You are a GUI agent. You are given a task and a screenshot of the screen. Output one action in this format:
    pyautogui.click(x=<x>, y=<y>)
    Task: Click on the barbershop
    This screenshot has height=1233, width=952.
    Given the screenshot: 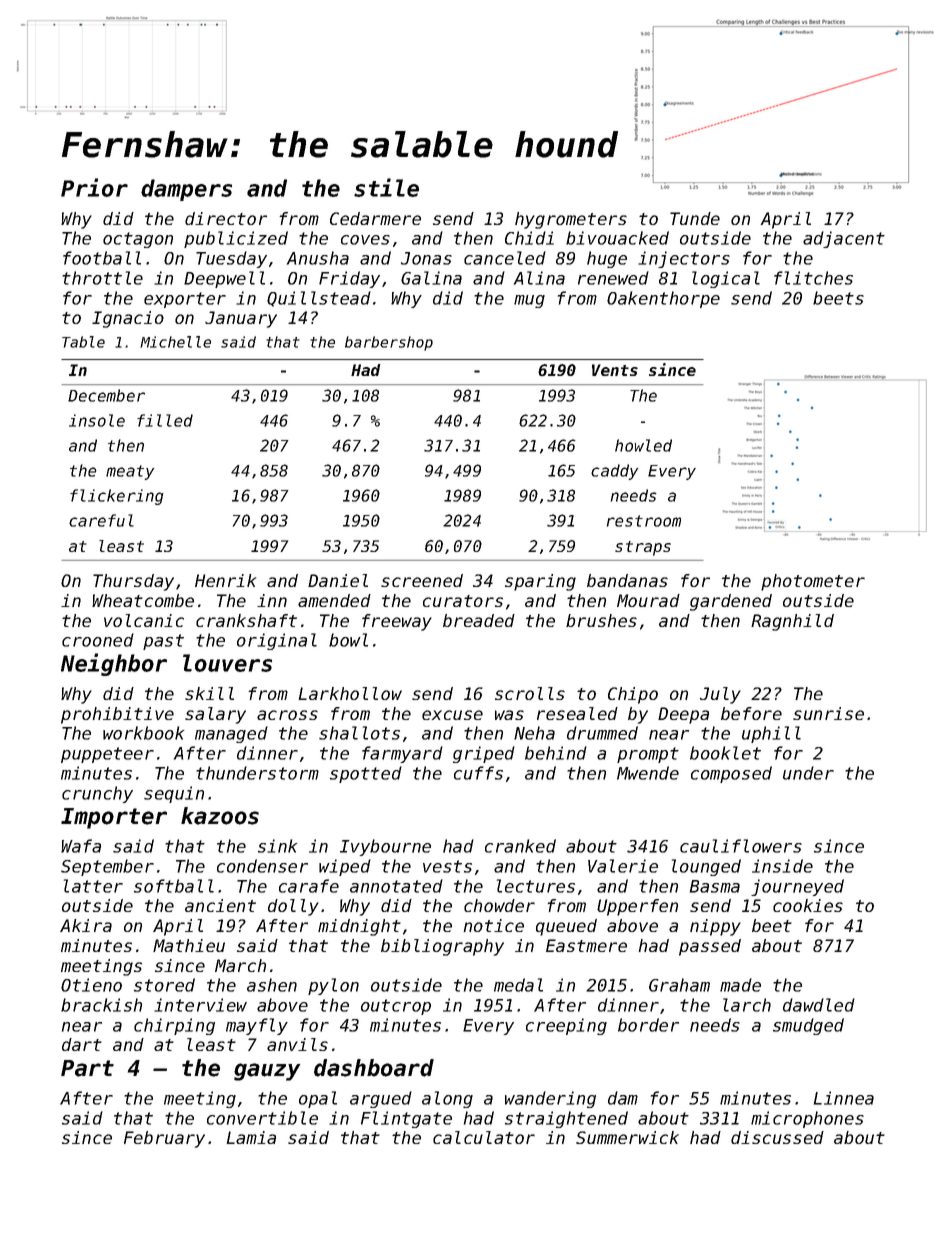 What is the action you would take?
    pyautogui.click(x=389, y=343)
